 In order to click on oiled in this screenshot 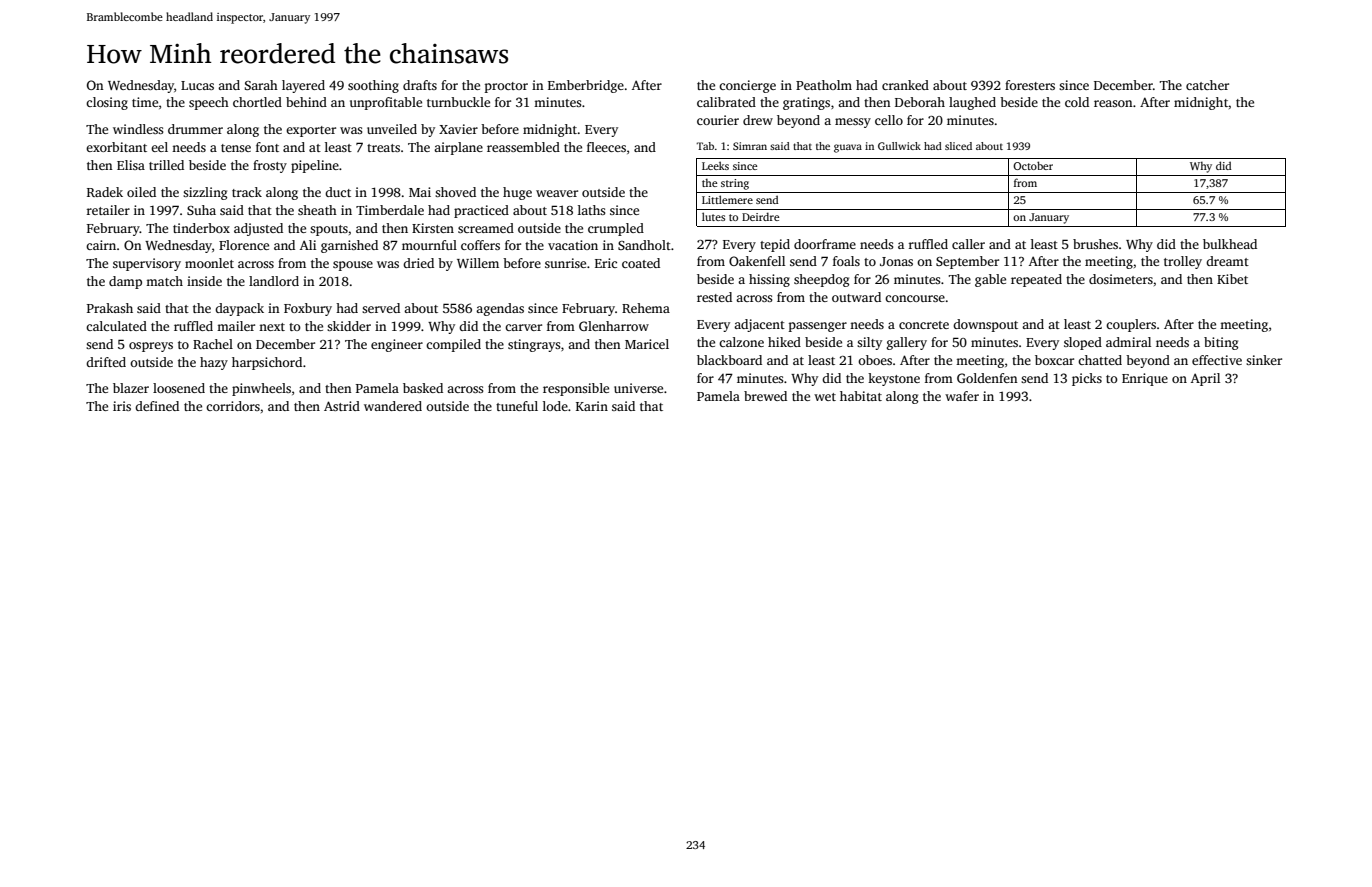, I will do `click(141, 192)`.
